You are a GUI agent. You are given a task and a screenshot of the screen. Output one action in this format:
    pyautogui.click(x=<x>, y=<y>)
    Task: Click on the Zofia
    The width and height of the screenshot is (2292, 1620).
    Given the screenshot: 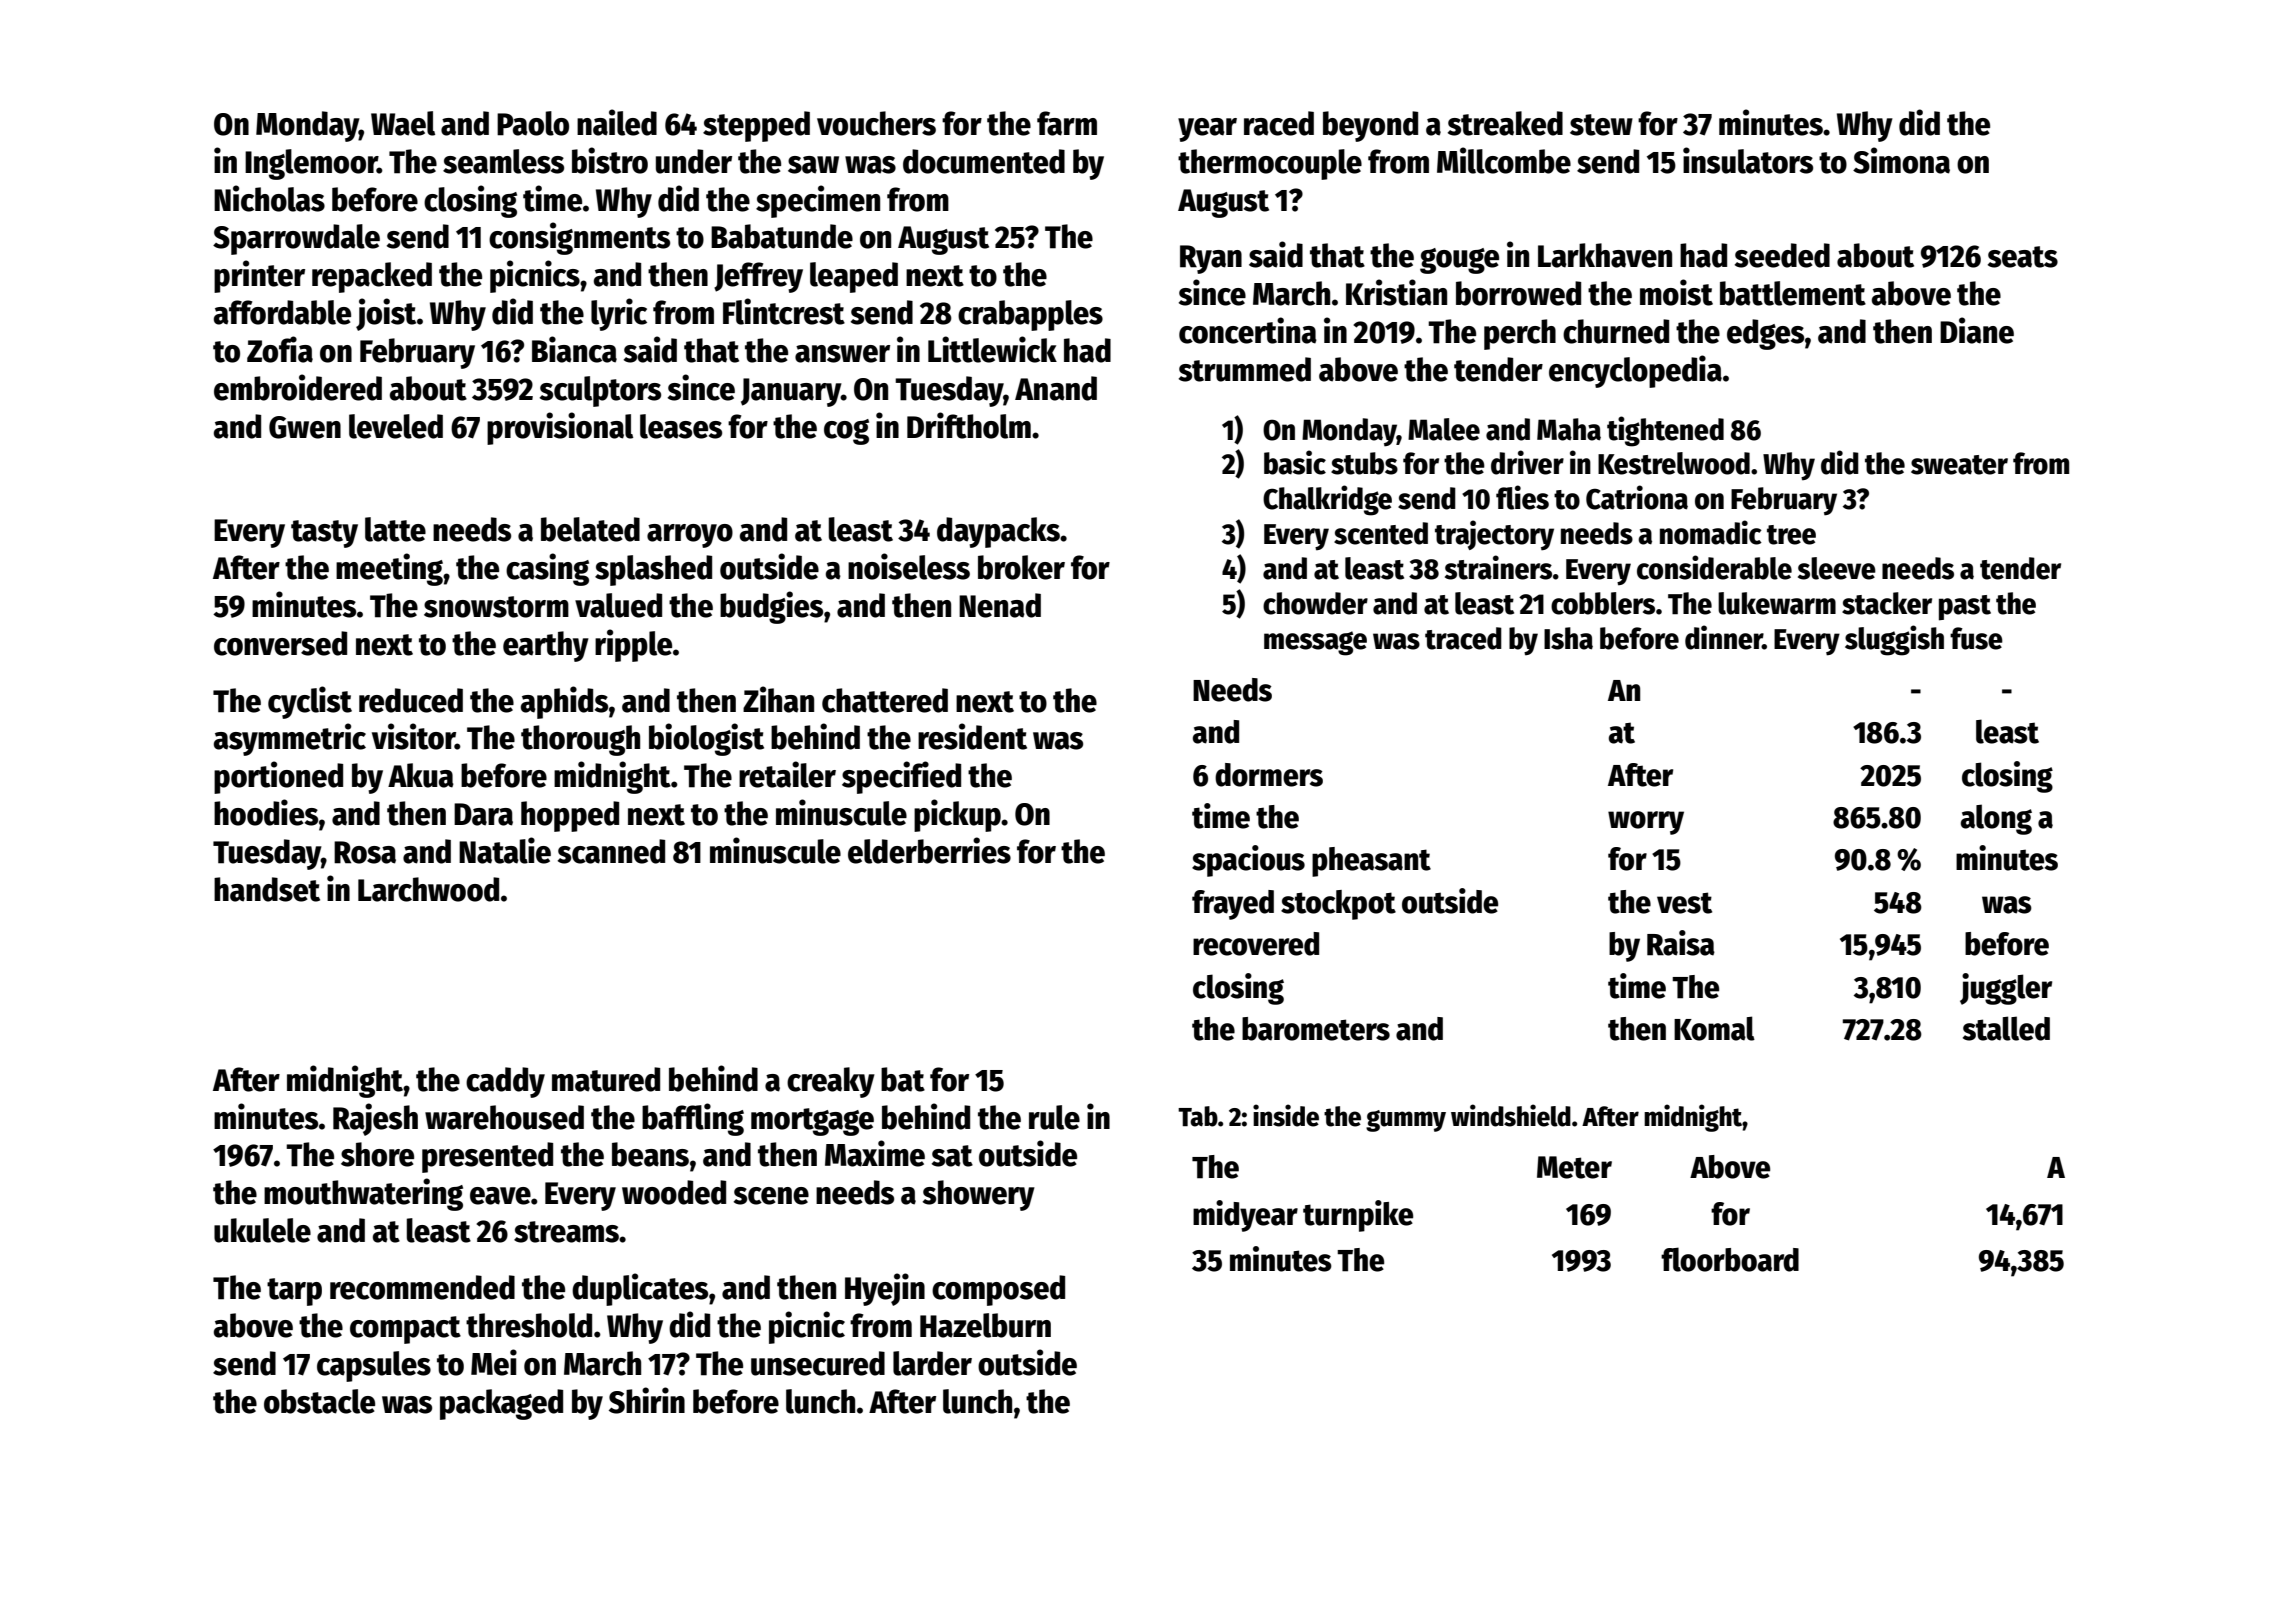 What is the action you would take?
    pyautogui.click(x=280, y=349)
